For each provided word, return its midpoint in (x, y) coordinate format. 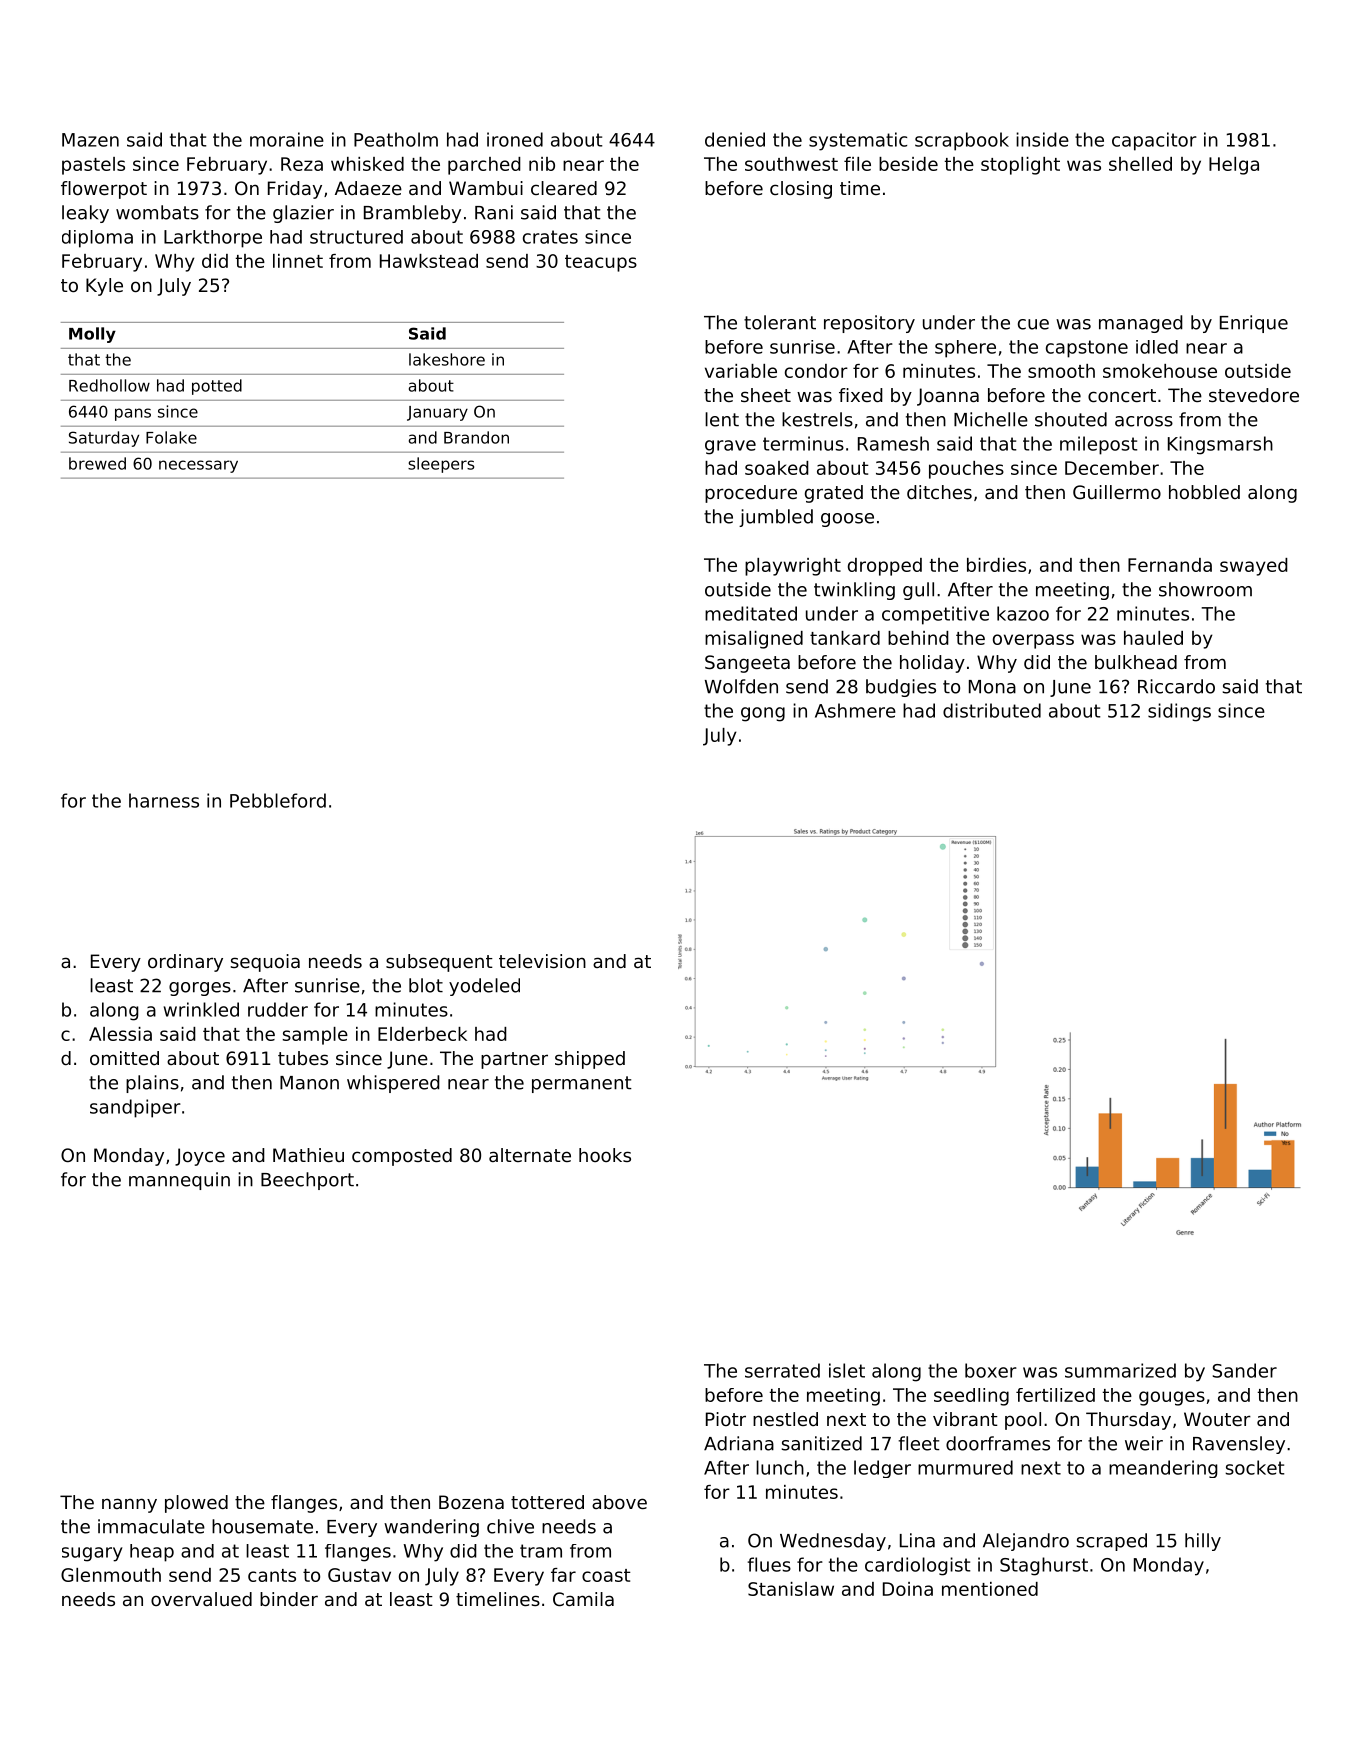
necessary (198, 466)
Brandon (476, 437)
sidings (1179, 712)
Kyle (104, 287)
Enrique (1254, 324)
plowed (196, 1504)
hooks (605, 1155)
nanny (129, 1505)
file (857, 164)
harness (164, 800)
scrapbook (962, 141)
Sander (1244, 1370)
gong (763, 714)
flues (769, 1564)
